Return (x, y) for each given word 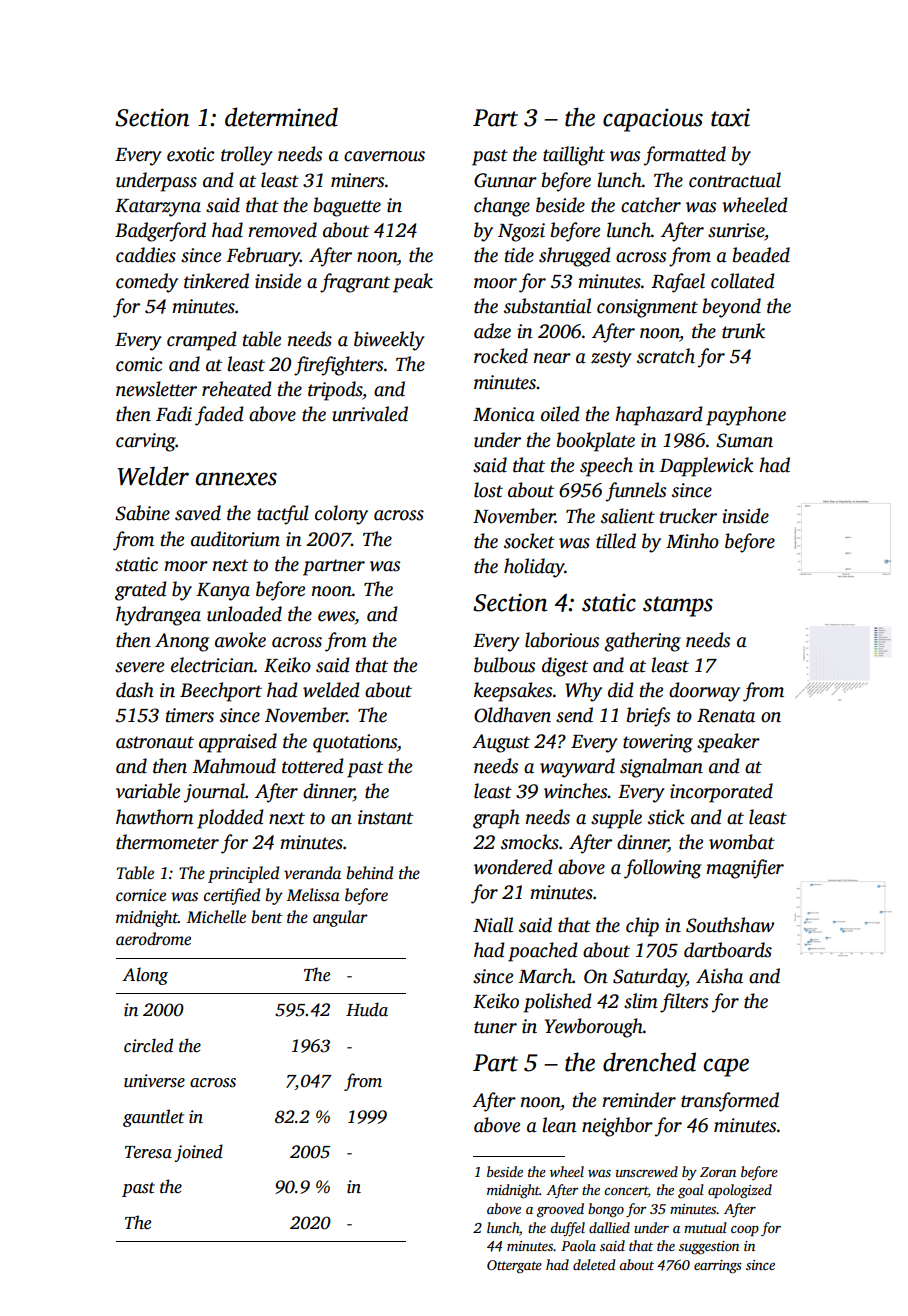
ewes (336, 616)
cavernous (384, 156)
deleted (594, 1264)
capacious (653, 120)
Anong (182, 642)
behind (369, 873)
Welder (153, 476)
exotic (190, 154)
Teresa (148, 1152)
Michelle (216, 917)
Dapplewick (706, 467)
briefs (648, 717)
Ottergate (514, 1267)
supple (616, 819)
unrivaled (370, 414)
